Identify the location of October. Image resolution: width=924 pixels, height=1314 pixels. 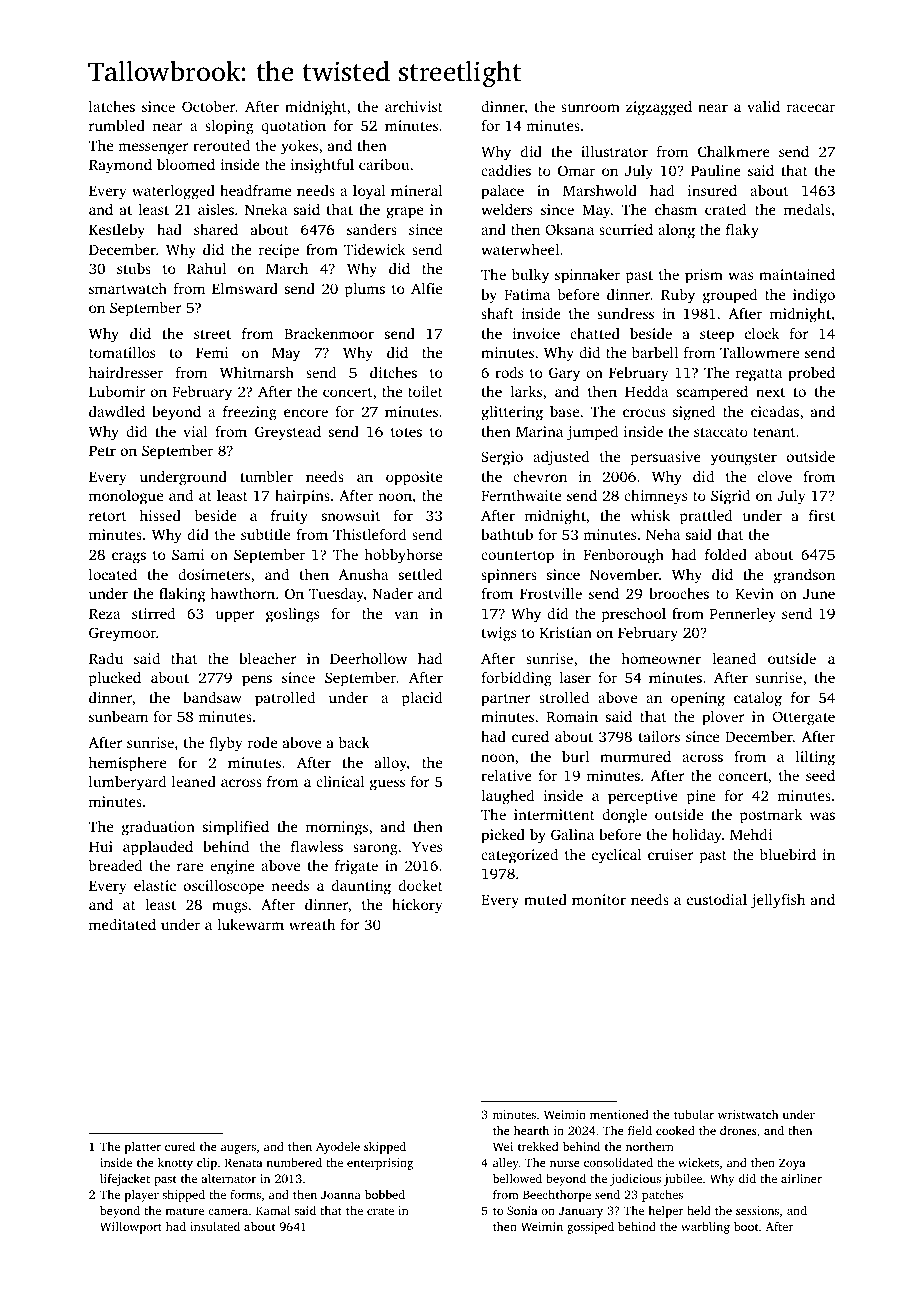
(208, 106).
